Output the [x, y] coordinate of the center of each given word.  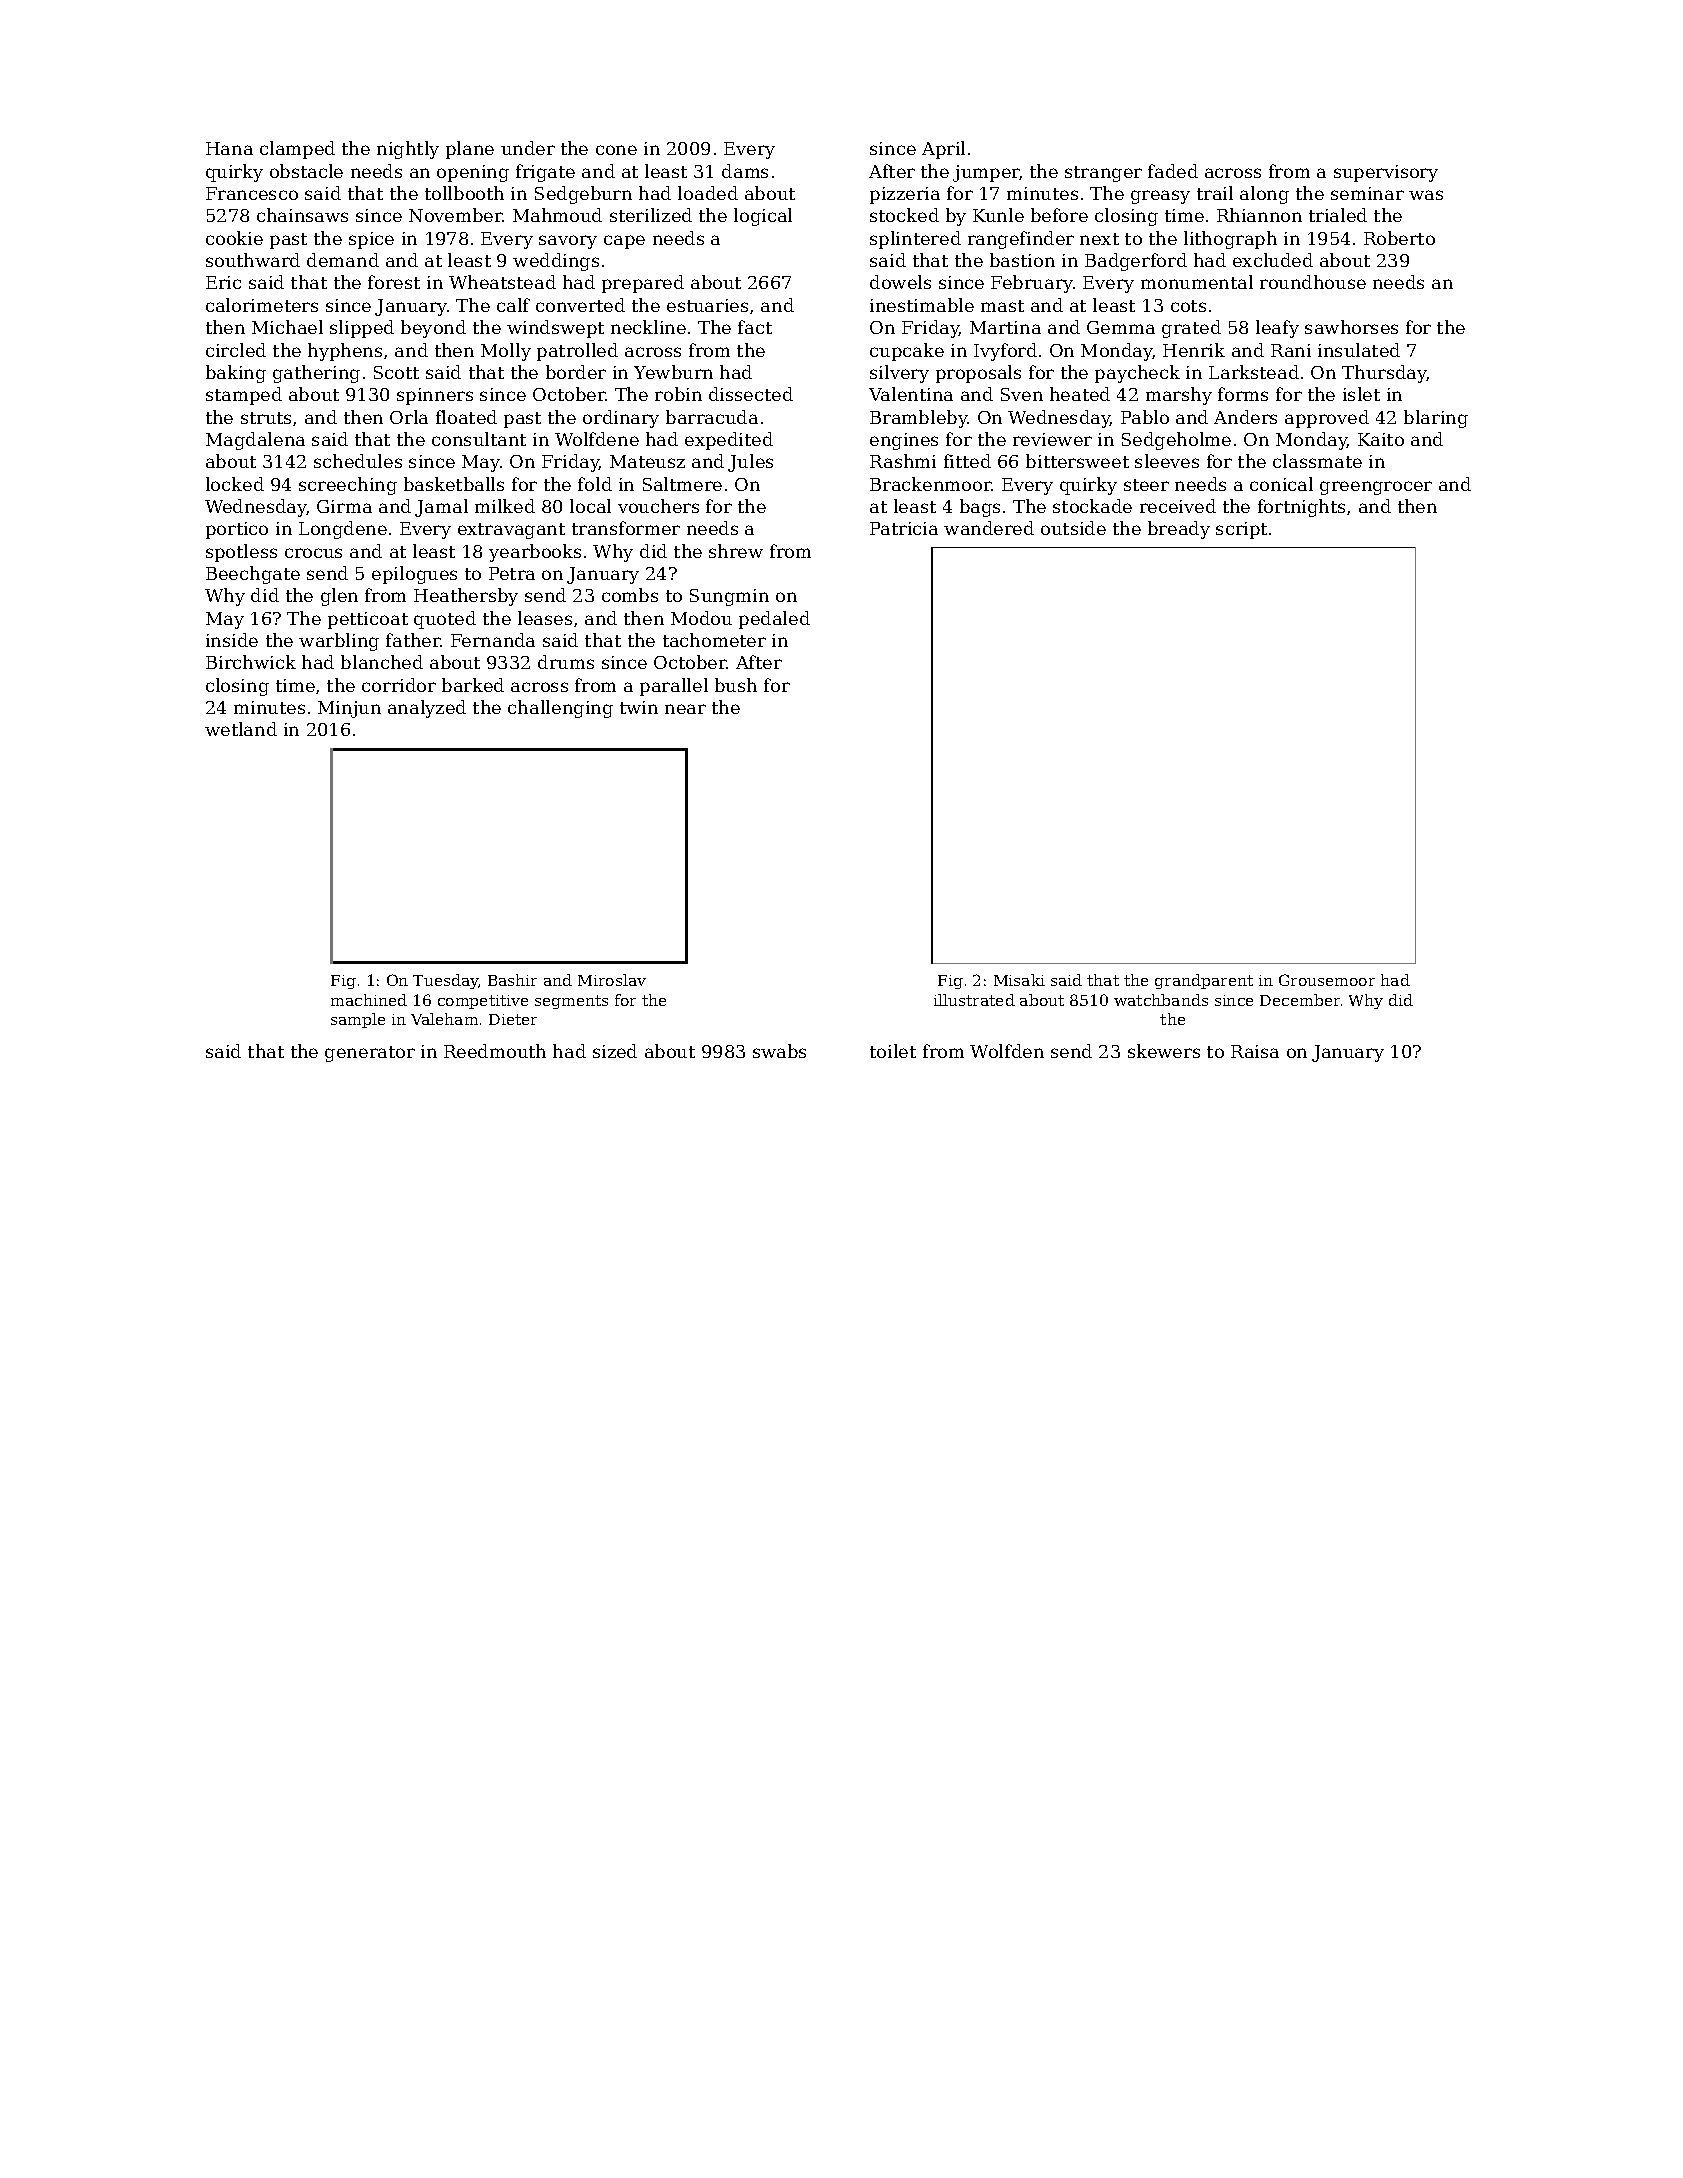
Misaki [1019, 980]
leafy [1277, 329]
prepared [643, 284]
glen [339, 597]
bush [736, 685]
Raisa [1255, 1051]
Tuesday [446, 981]
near [685, 709]
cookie [234, 238]
